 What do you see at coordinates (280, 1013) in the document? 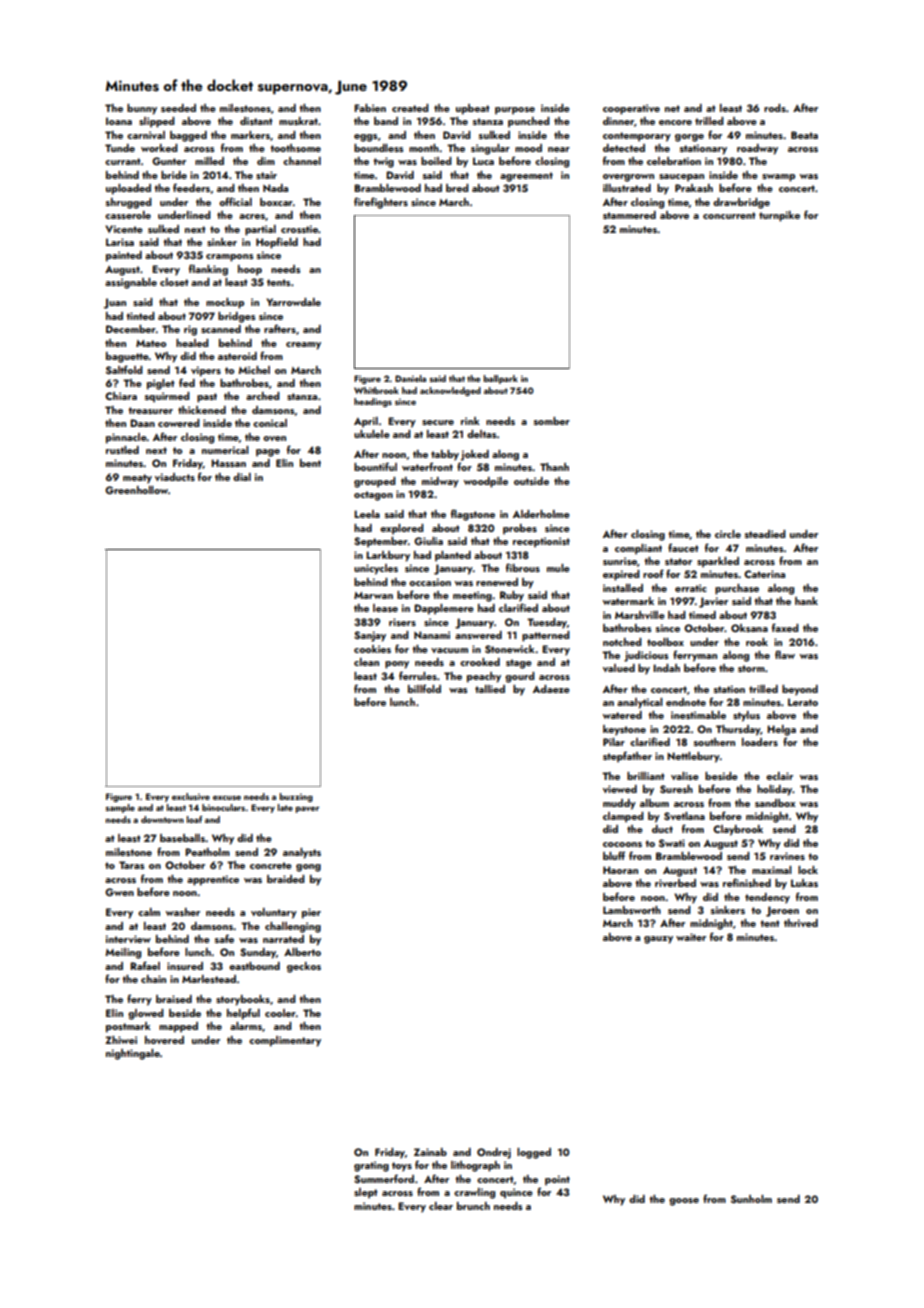
I see `cooler` at bounding box center [280, 1013].
